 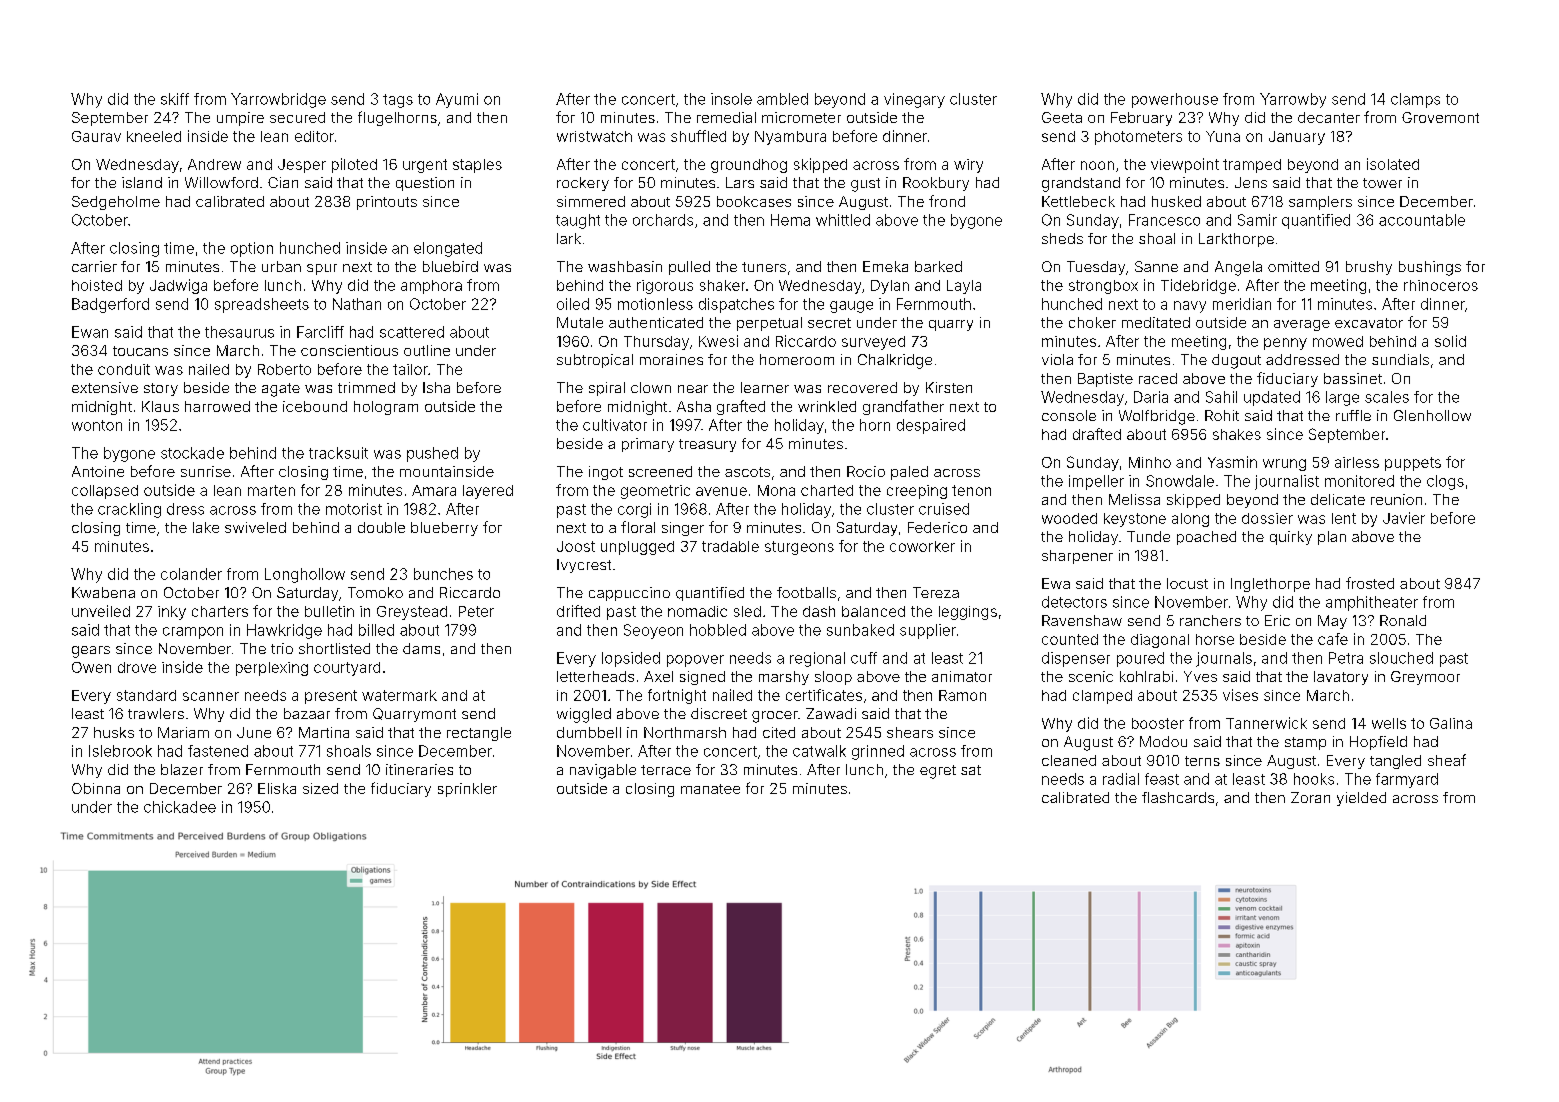 What do you see at coordinates (782, 99) in the screenshot?
I see `ambled` at bounding box center [782, 99].
